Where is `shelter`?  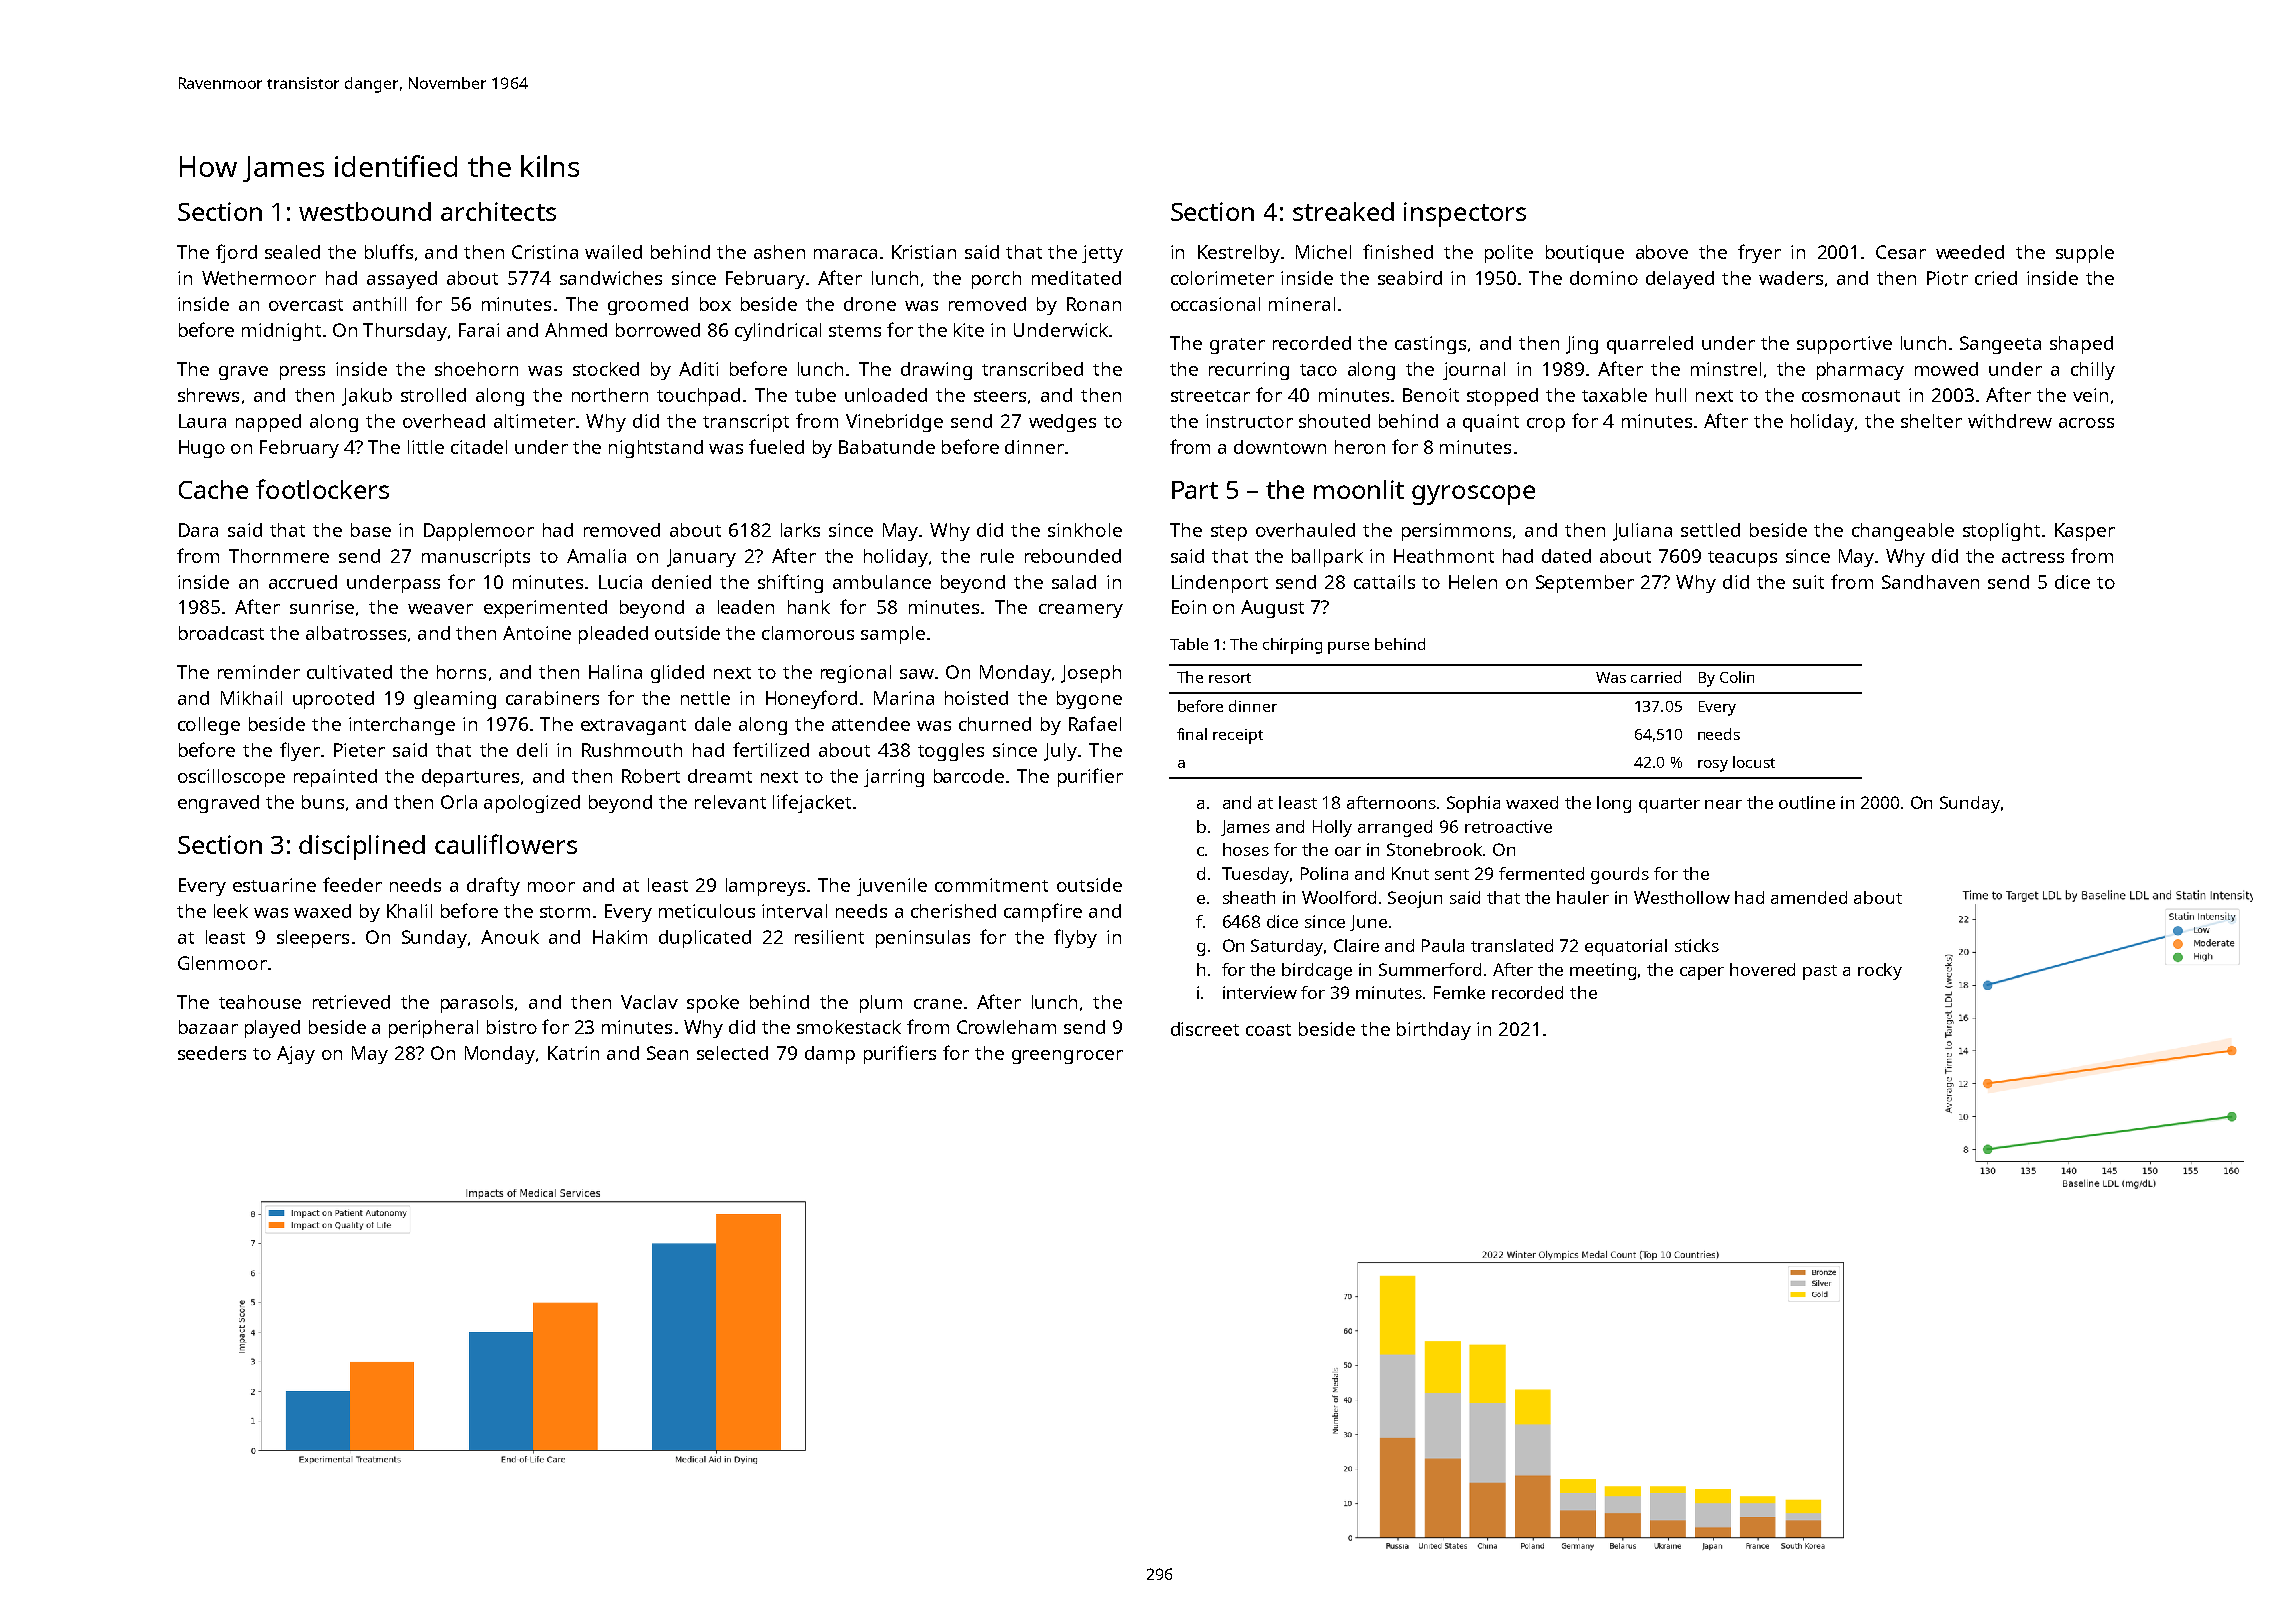
shelter is located at coordinates (1931, 421).
